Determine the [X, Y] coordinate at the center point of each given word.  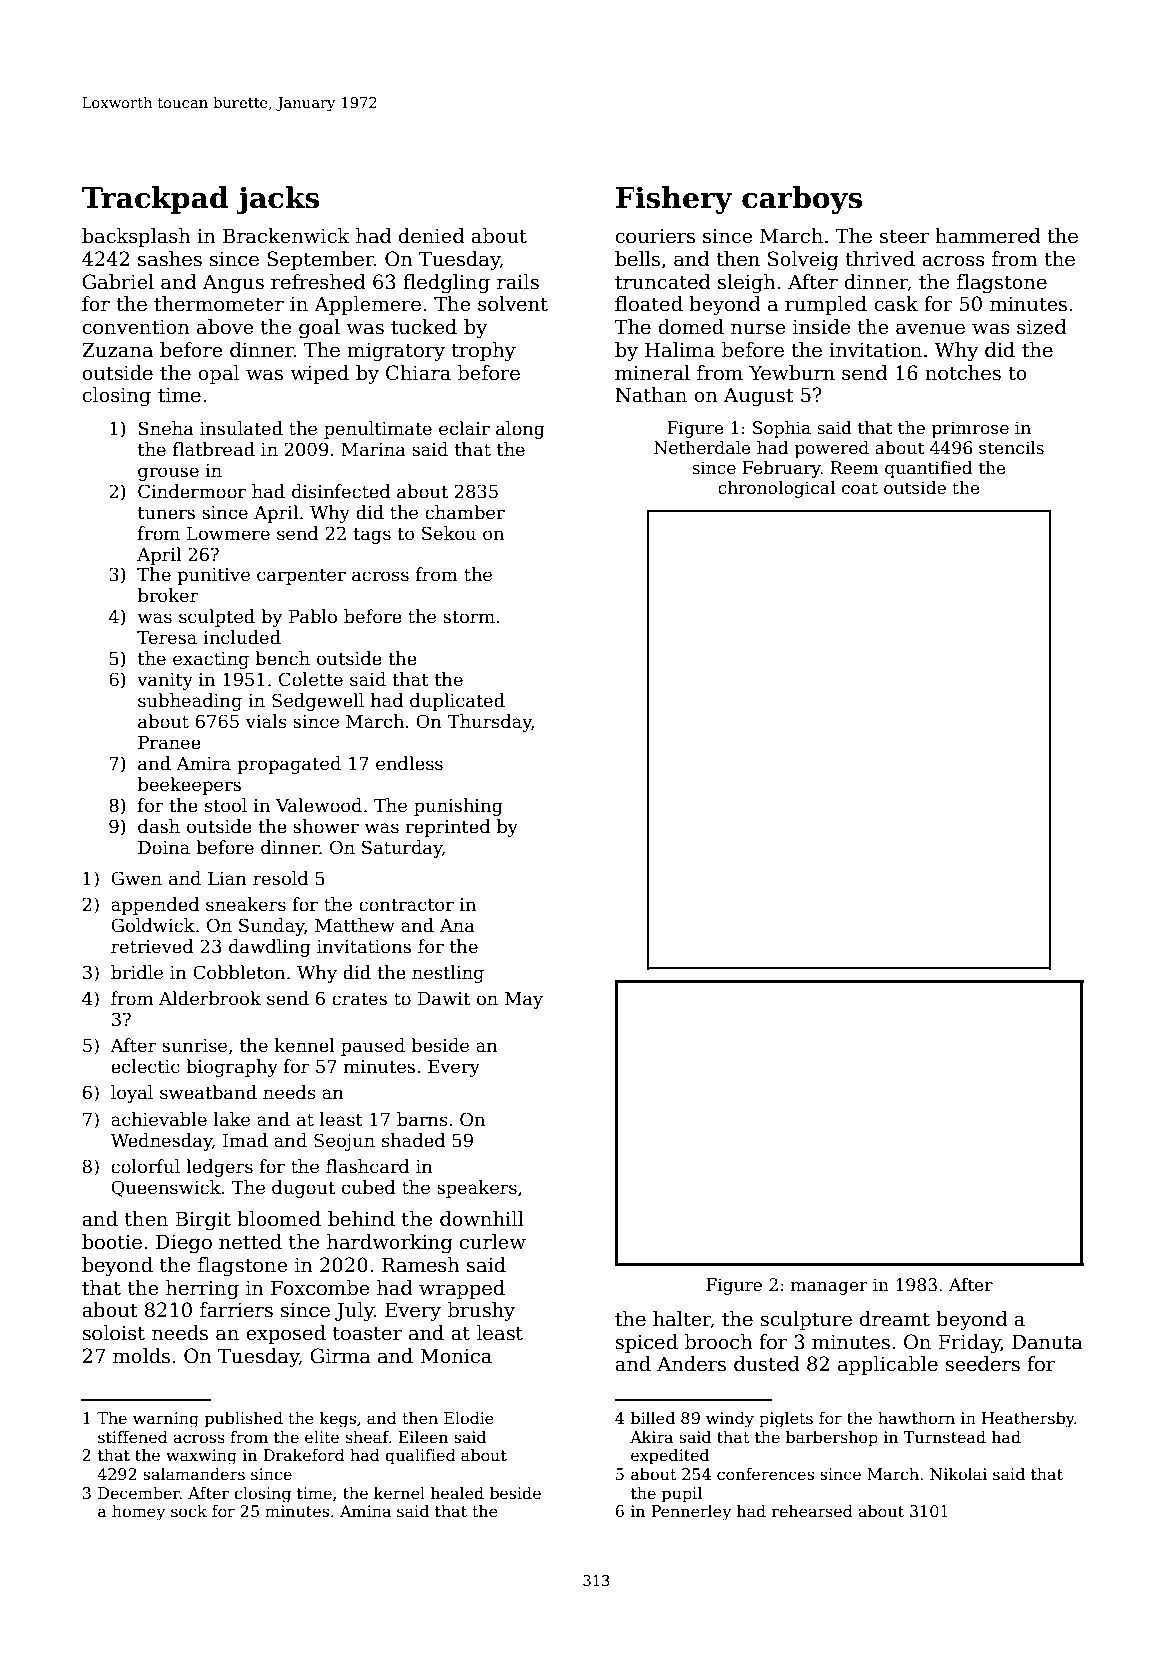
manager [829, 1288]
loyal [132, 1094]
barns [422, 1119]
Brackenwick [286, 236]
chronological [776, 489]
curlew [493, 1242]
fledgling [446, 284]
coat [860, 488]
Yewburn [792, 373]
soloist [113, 1333]
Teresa [167, 638]
